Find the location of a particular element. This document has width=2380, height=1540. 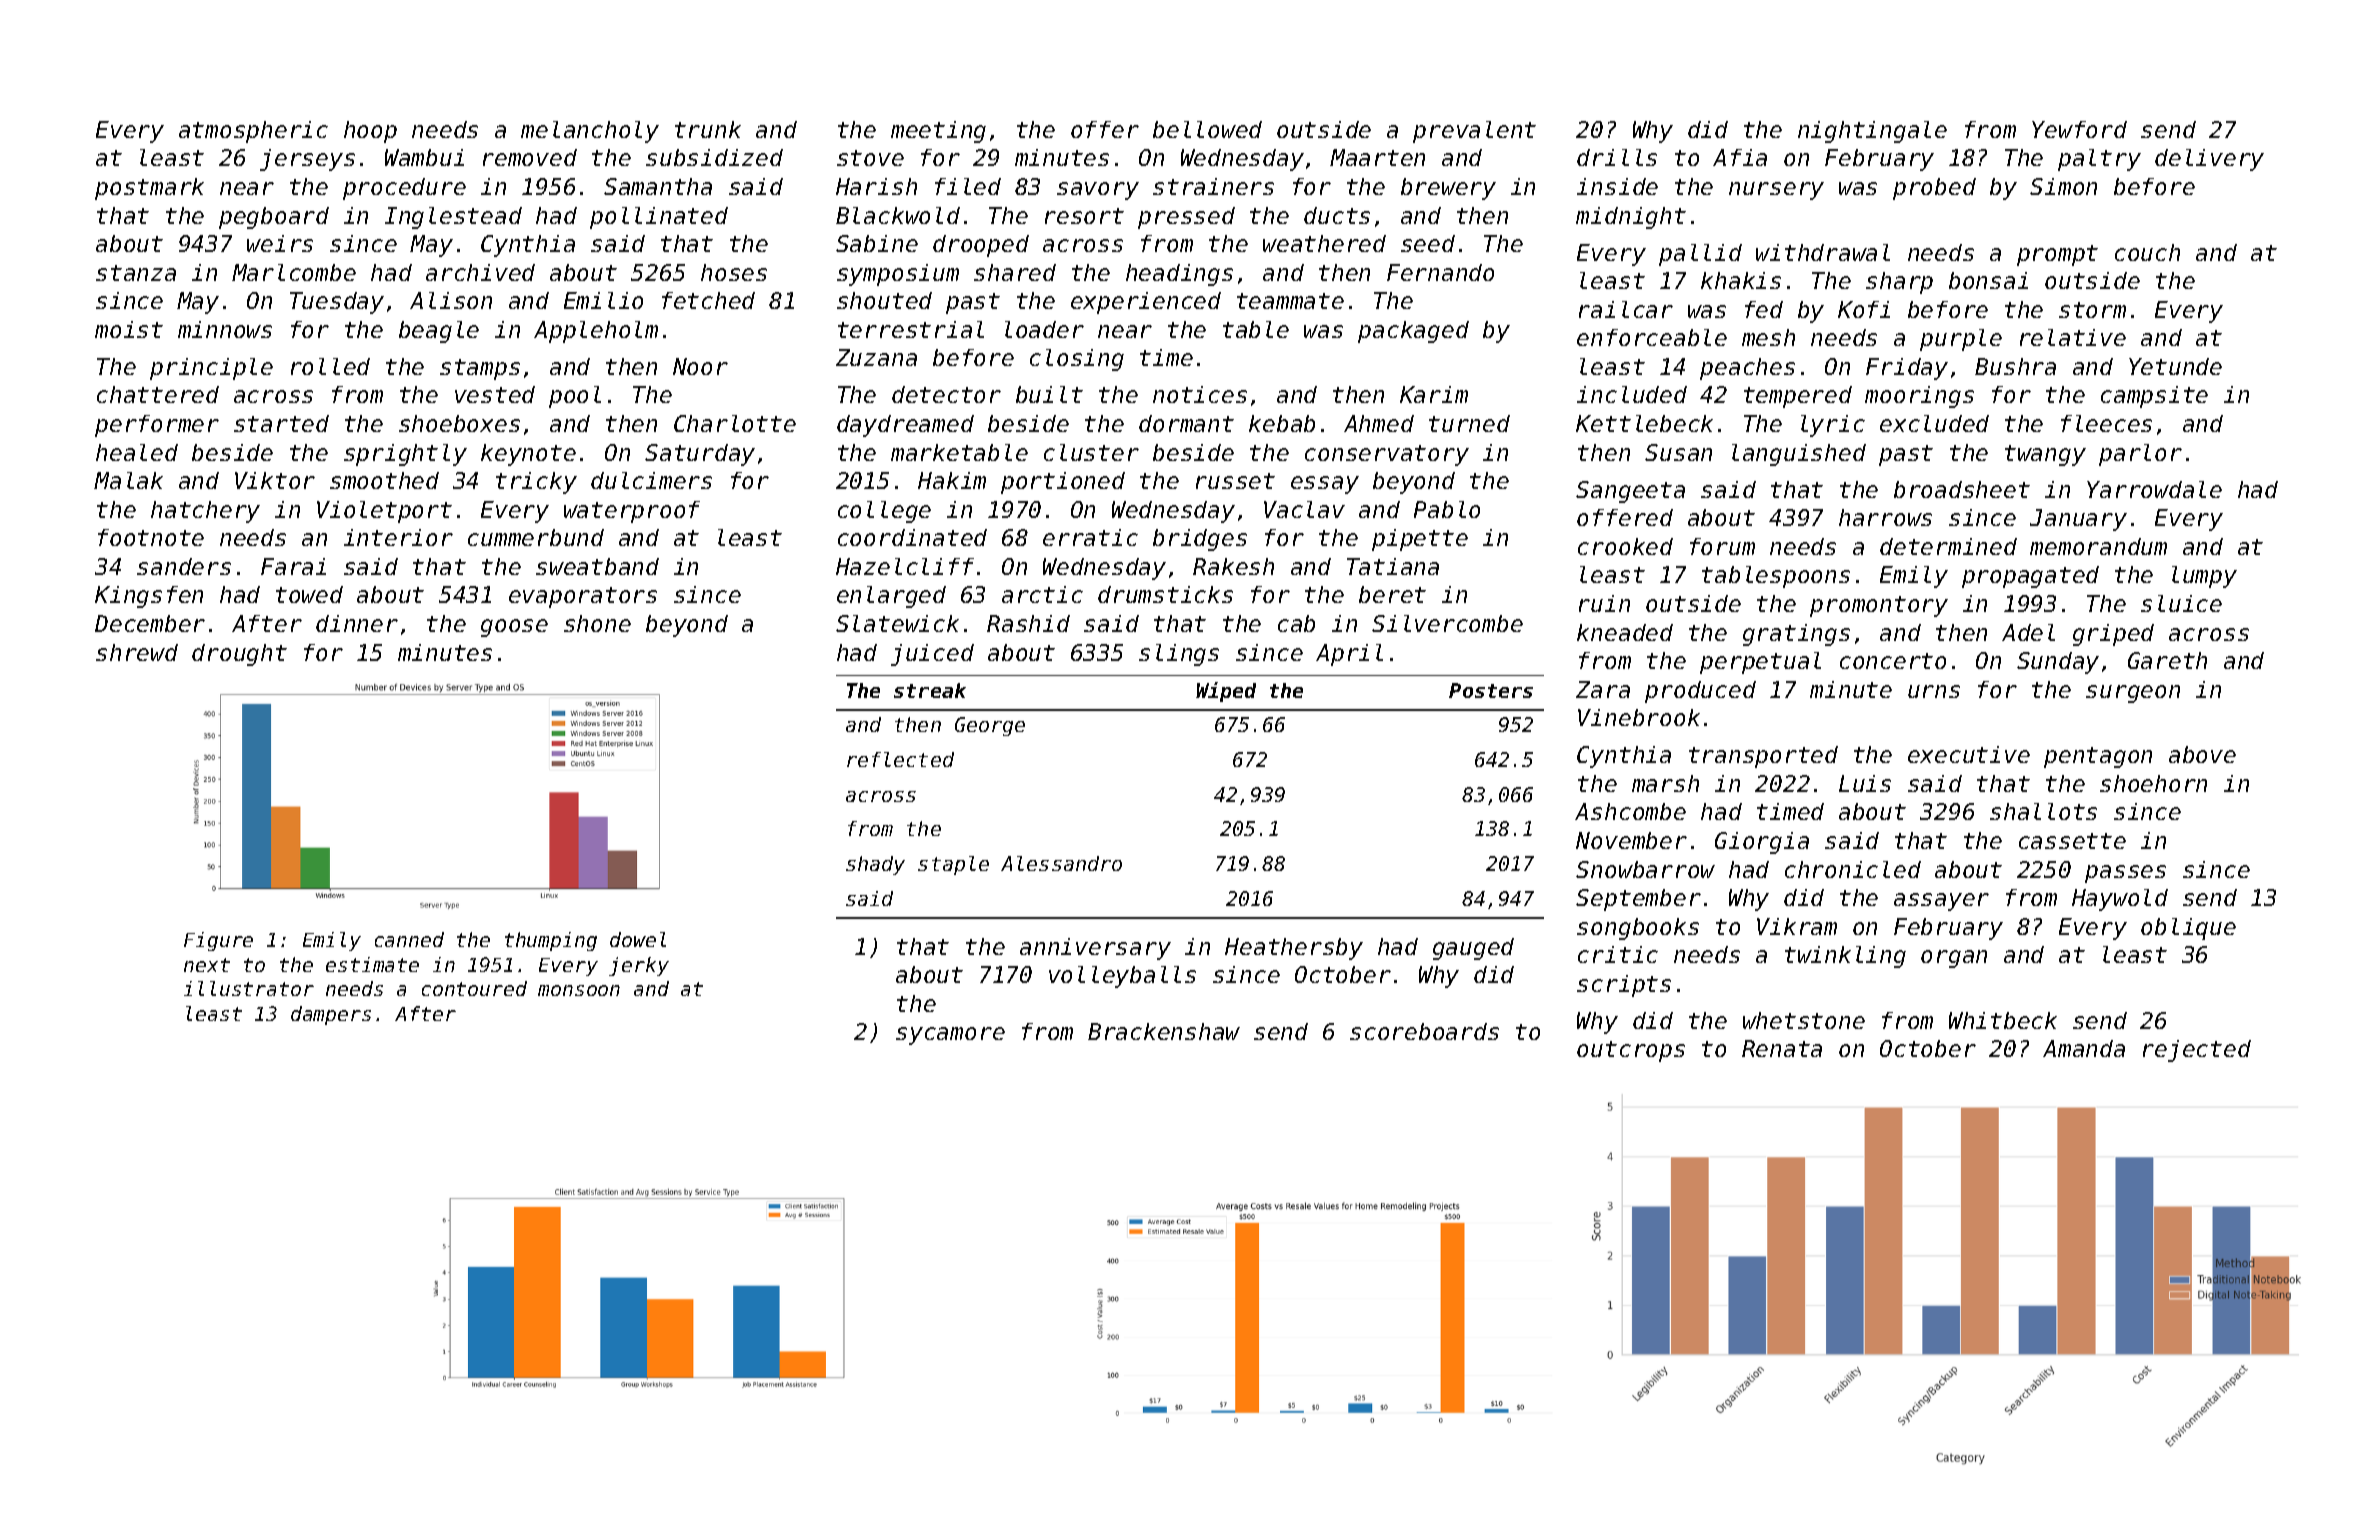

Yewford is located at coordinates (2079, 129).
